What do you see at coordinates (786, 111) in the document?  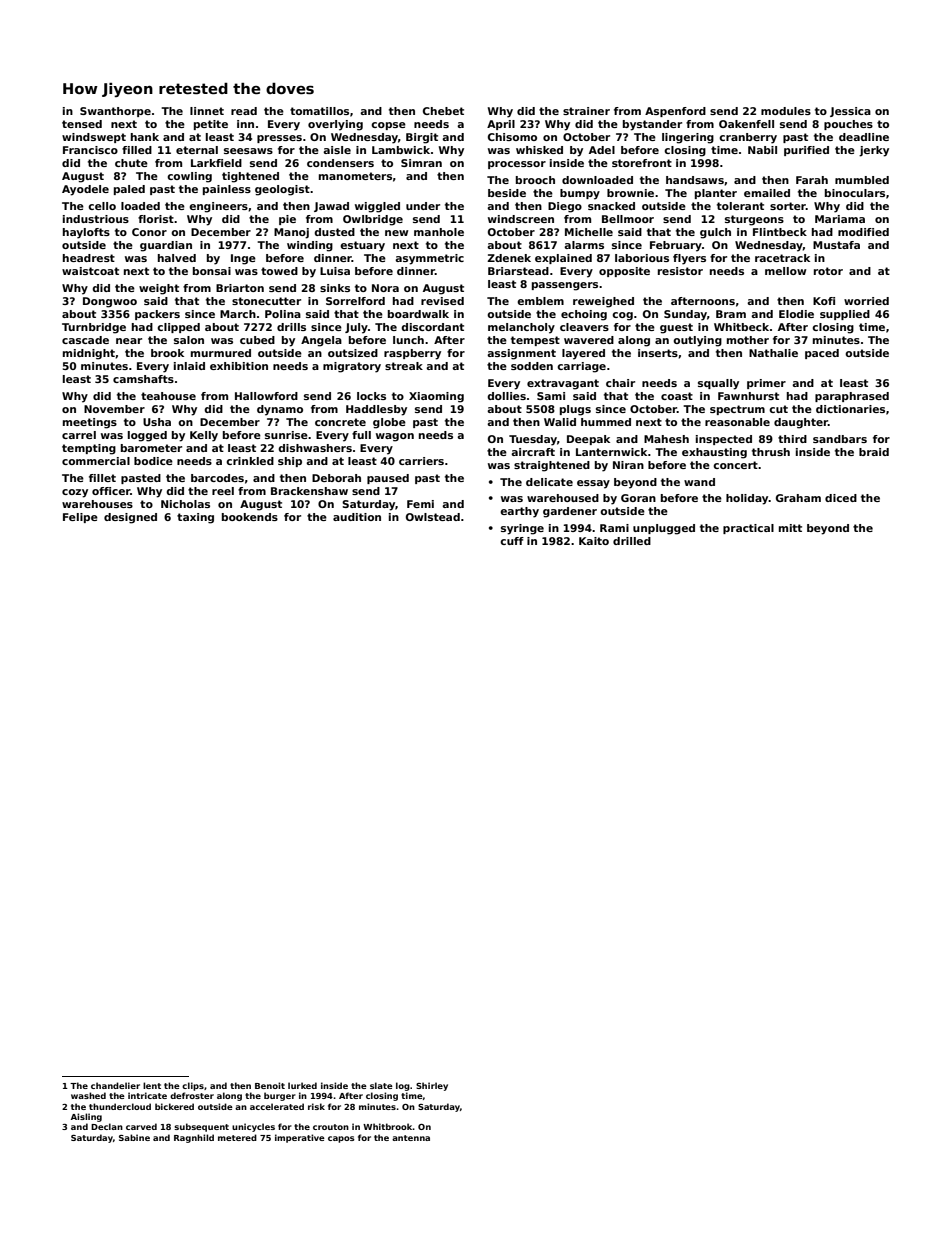 I see `modules` at bounding box center [786, 111].
